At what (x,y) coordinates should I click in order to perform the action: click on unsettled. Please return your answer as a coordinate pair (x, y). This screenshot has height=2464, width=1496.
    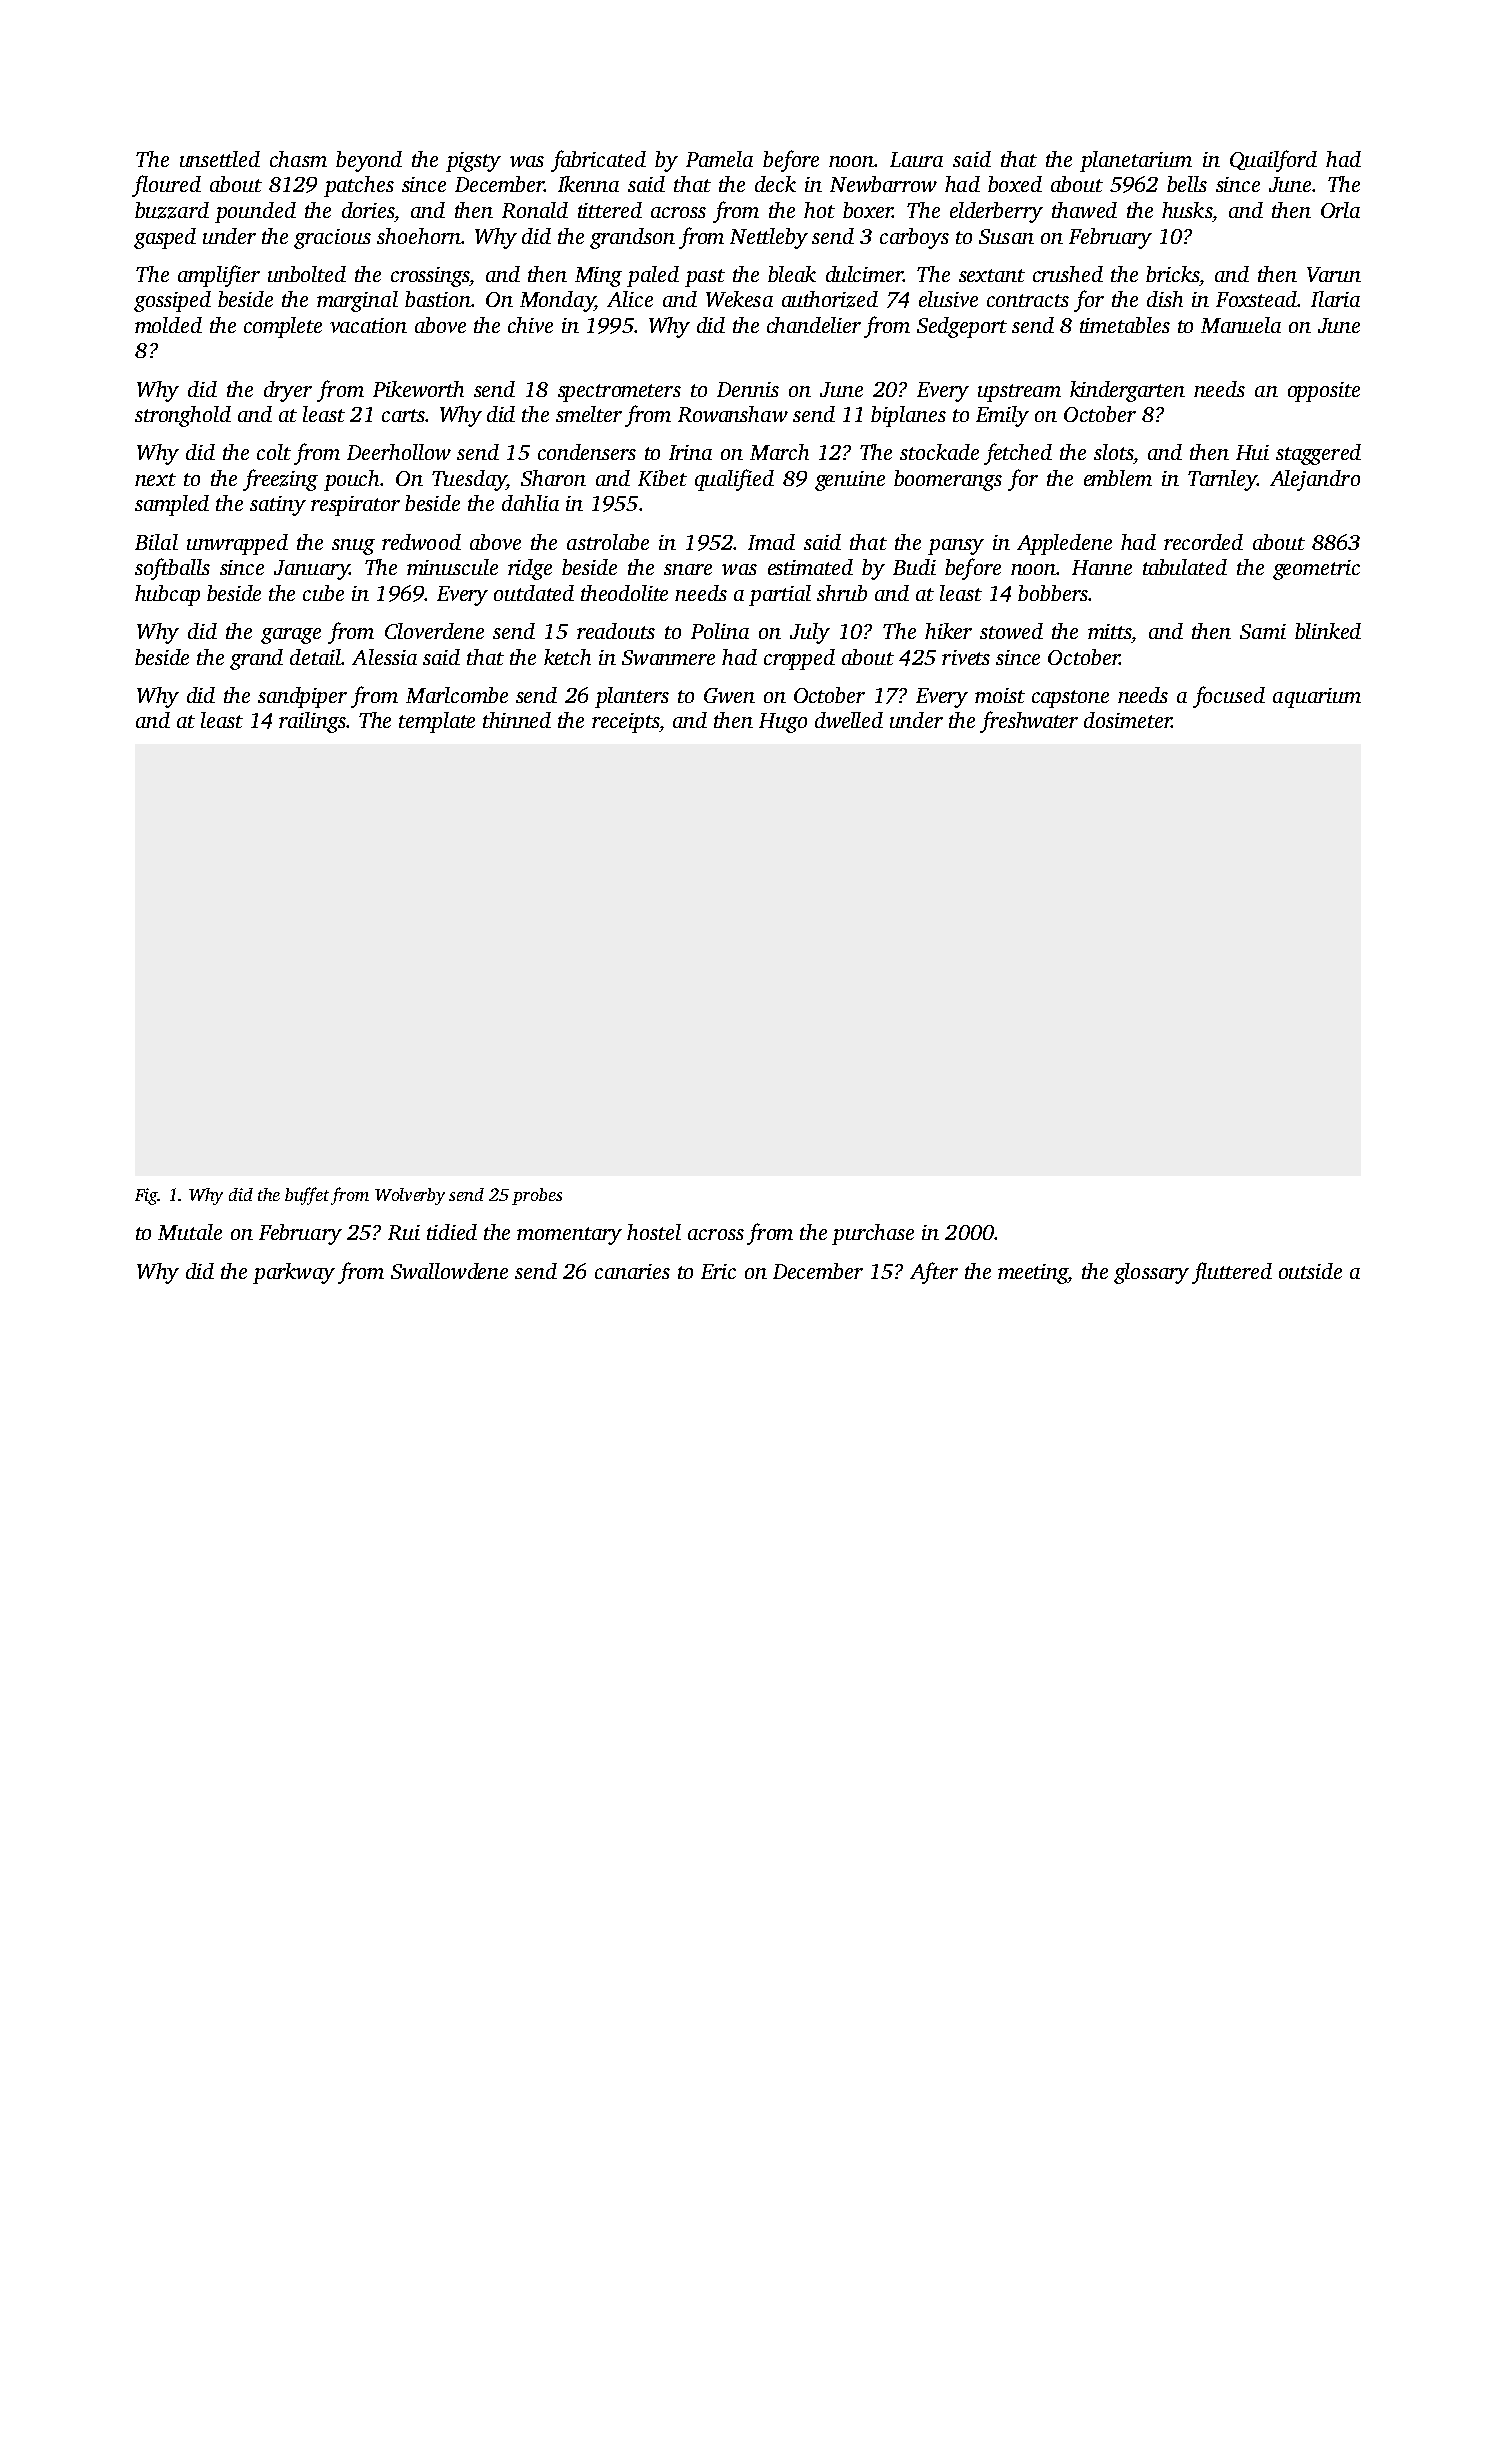
    Looking at the image, I should click on (220, 159).
